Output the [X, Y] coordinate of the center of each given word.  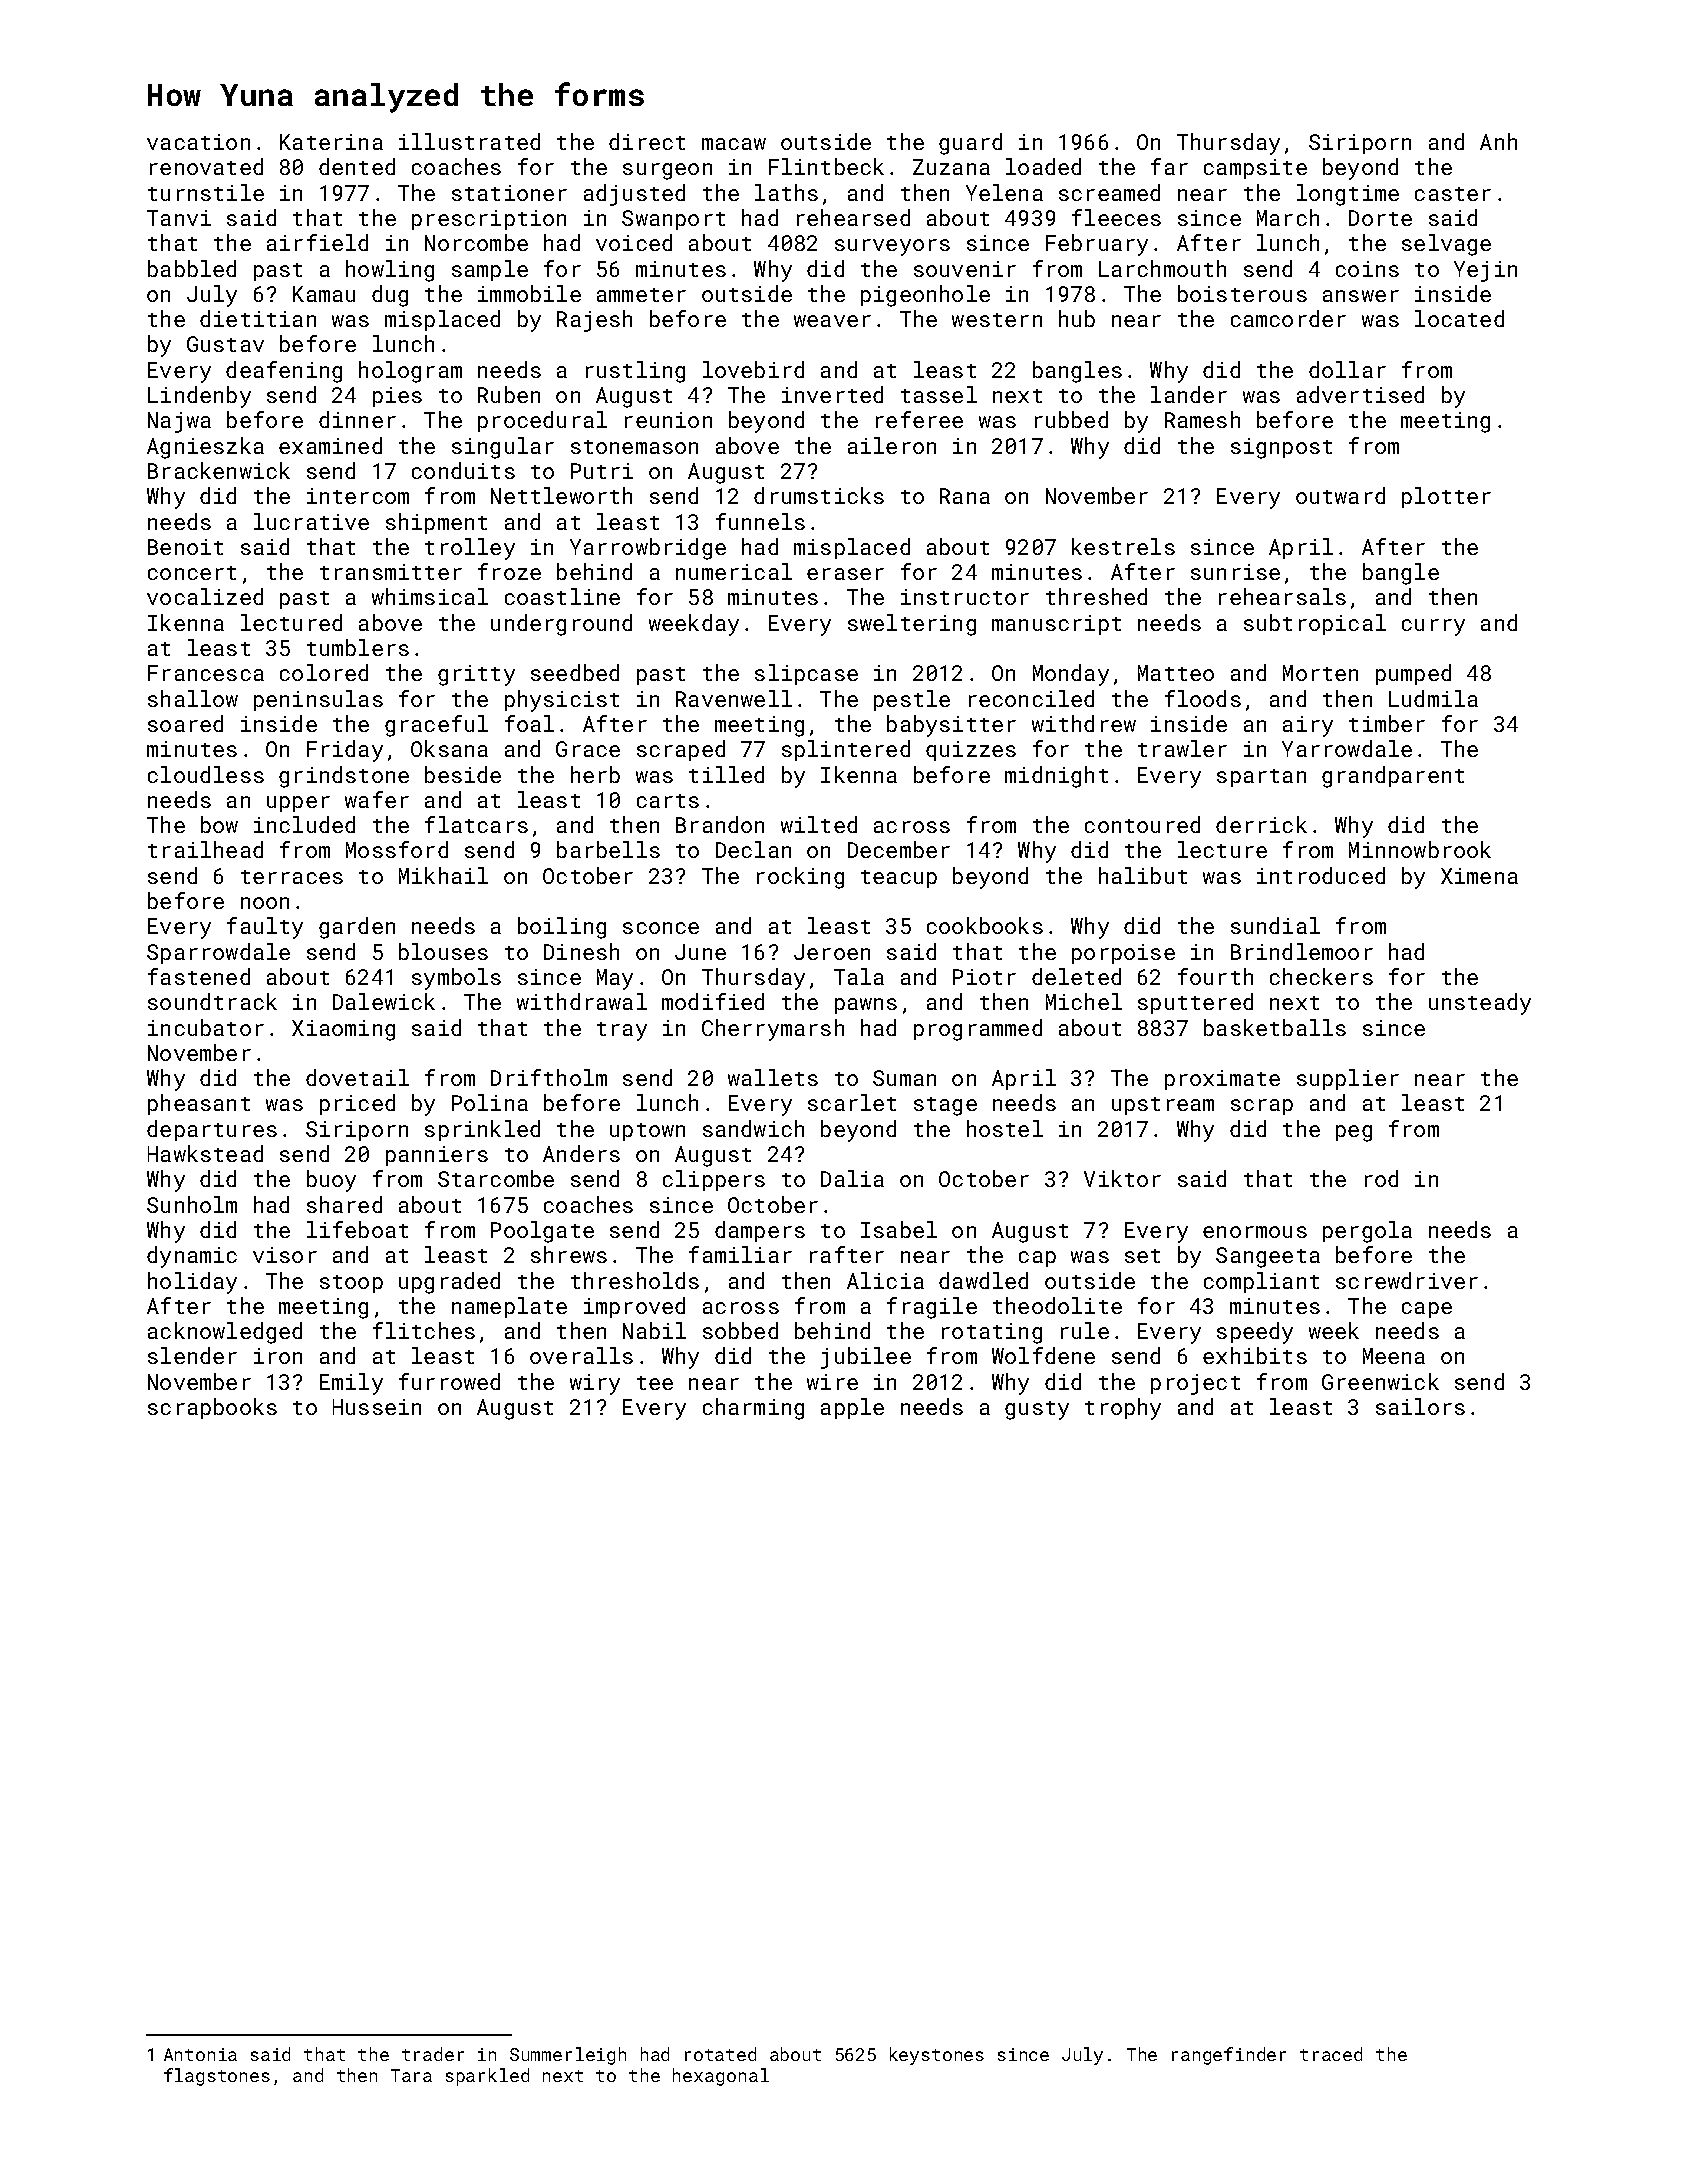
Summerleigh [568, 2056]
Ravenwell [734, 698]
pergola [1367, 1232]
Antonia [200, 2054]
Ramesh [1202, 419]
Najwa [179, 422]
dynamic [192, 1257]
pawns [866, 1006]
